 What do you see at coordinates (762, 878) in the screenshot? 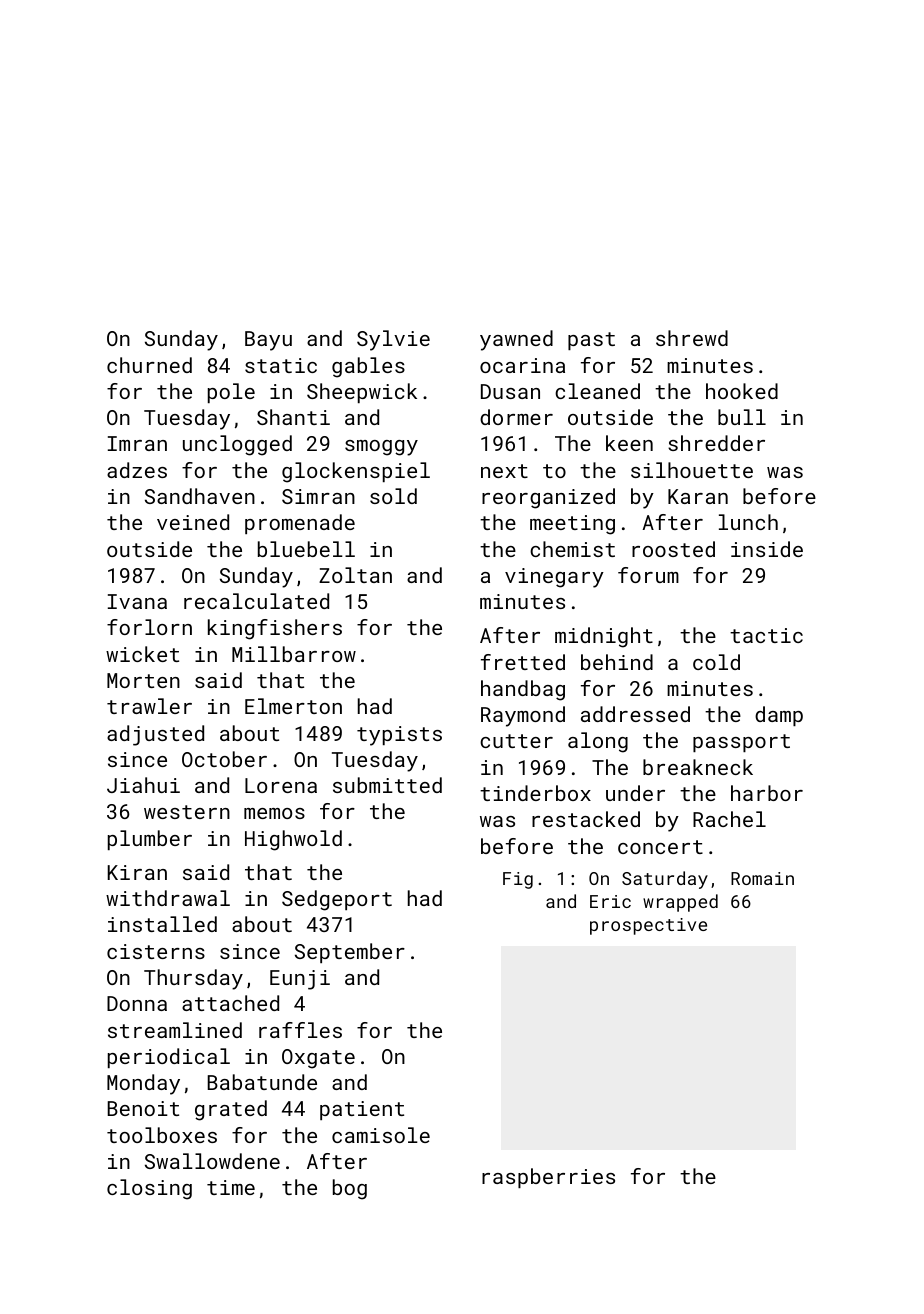
I see `Romain` at bounding box center [762, 878].
